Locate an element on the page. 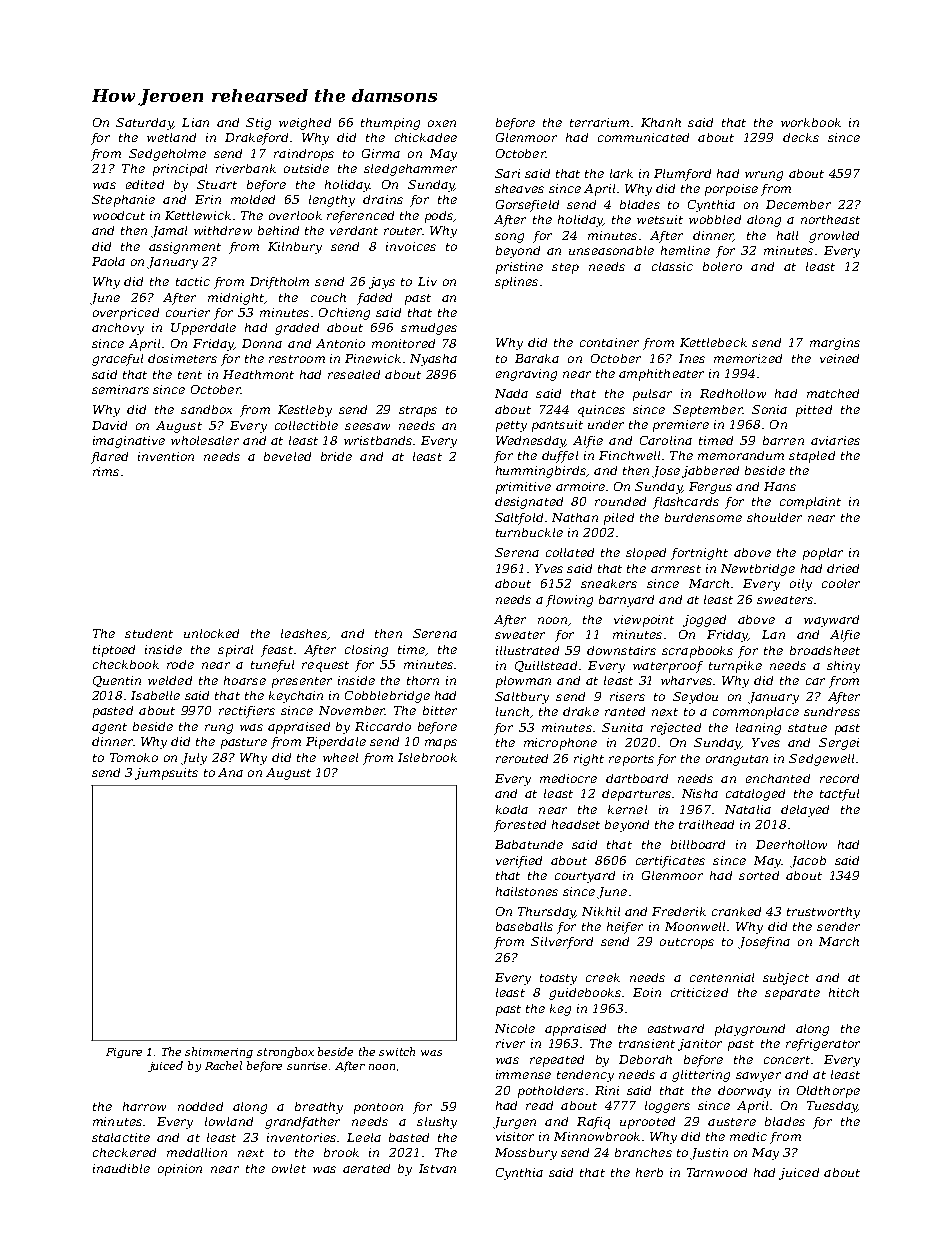 The image size is (952, 1233). rounded is located at coordinates (620, 501).
